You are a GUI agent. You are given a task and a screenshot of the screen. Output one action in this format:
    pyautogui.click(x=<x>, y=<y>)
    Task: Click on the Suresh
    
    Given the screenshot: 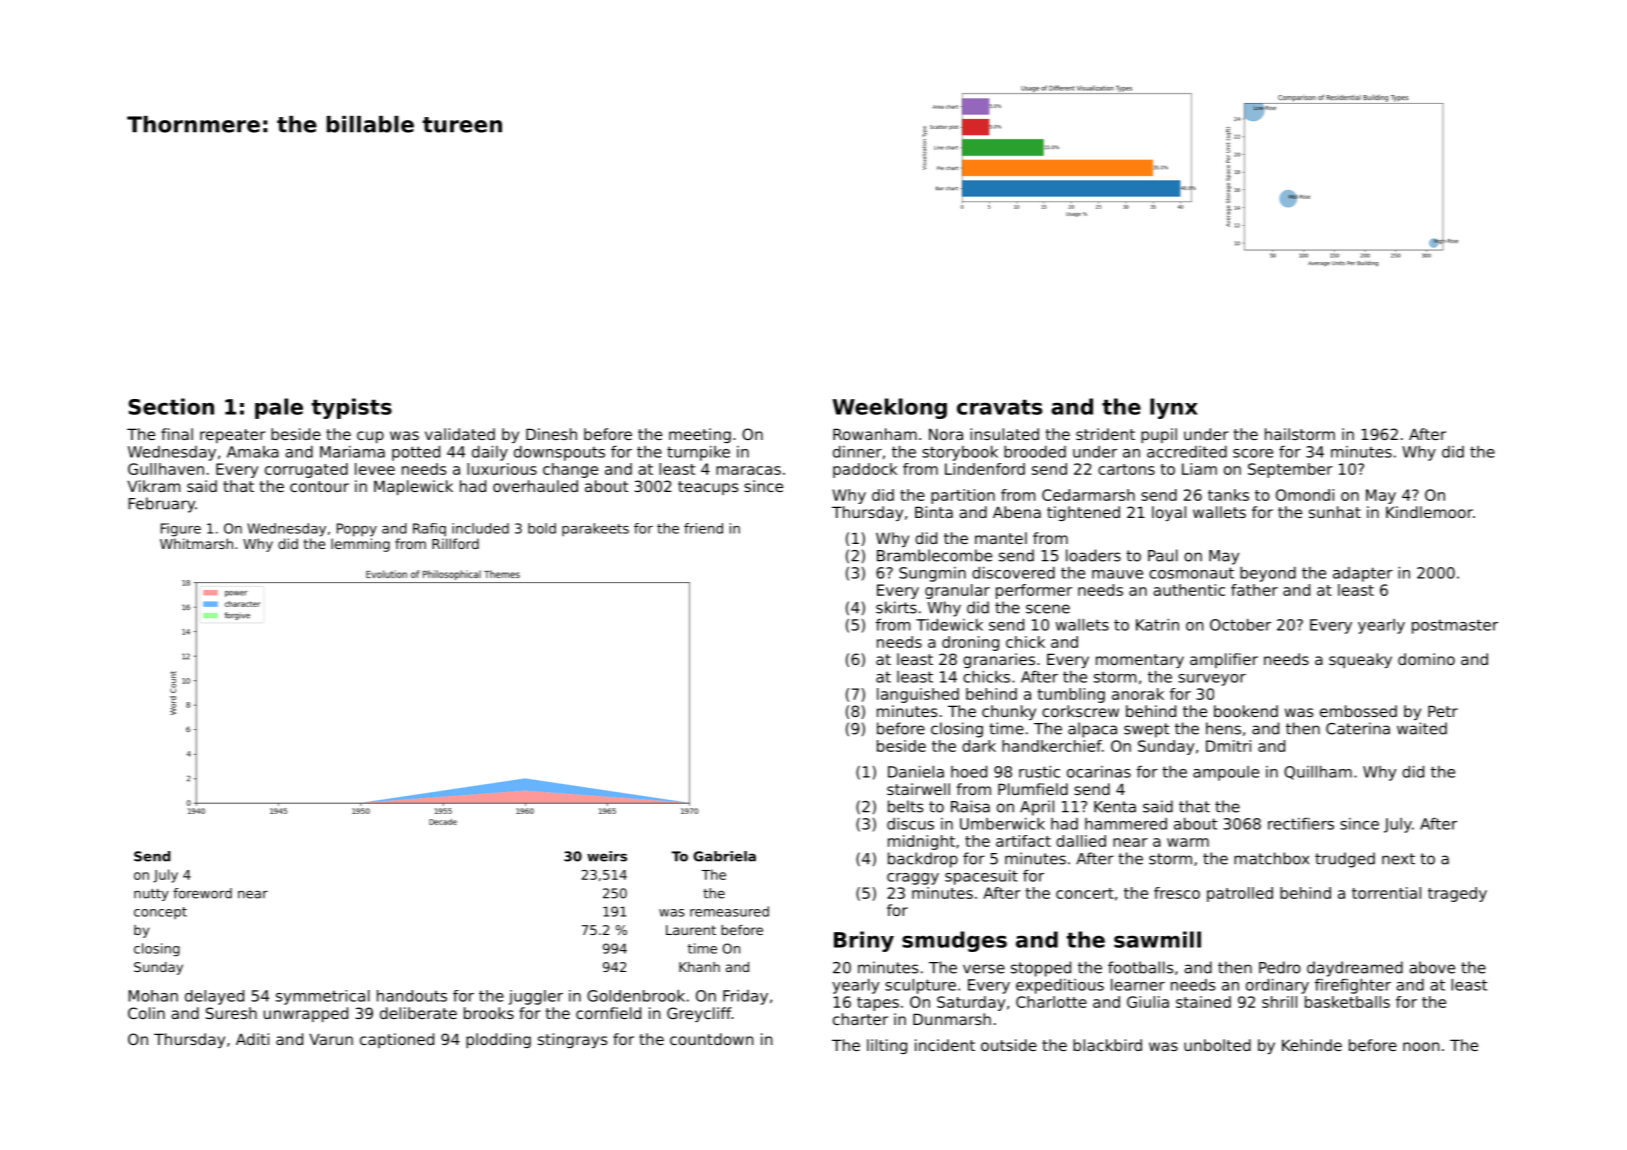 What is the action you would take?
    pyautogui.click(x=231, y=1013)
